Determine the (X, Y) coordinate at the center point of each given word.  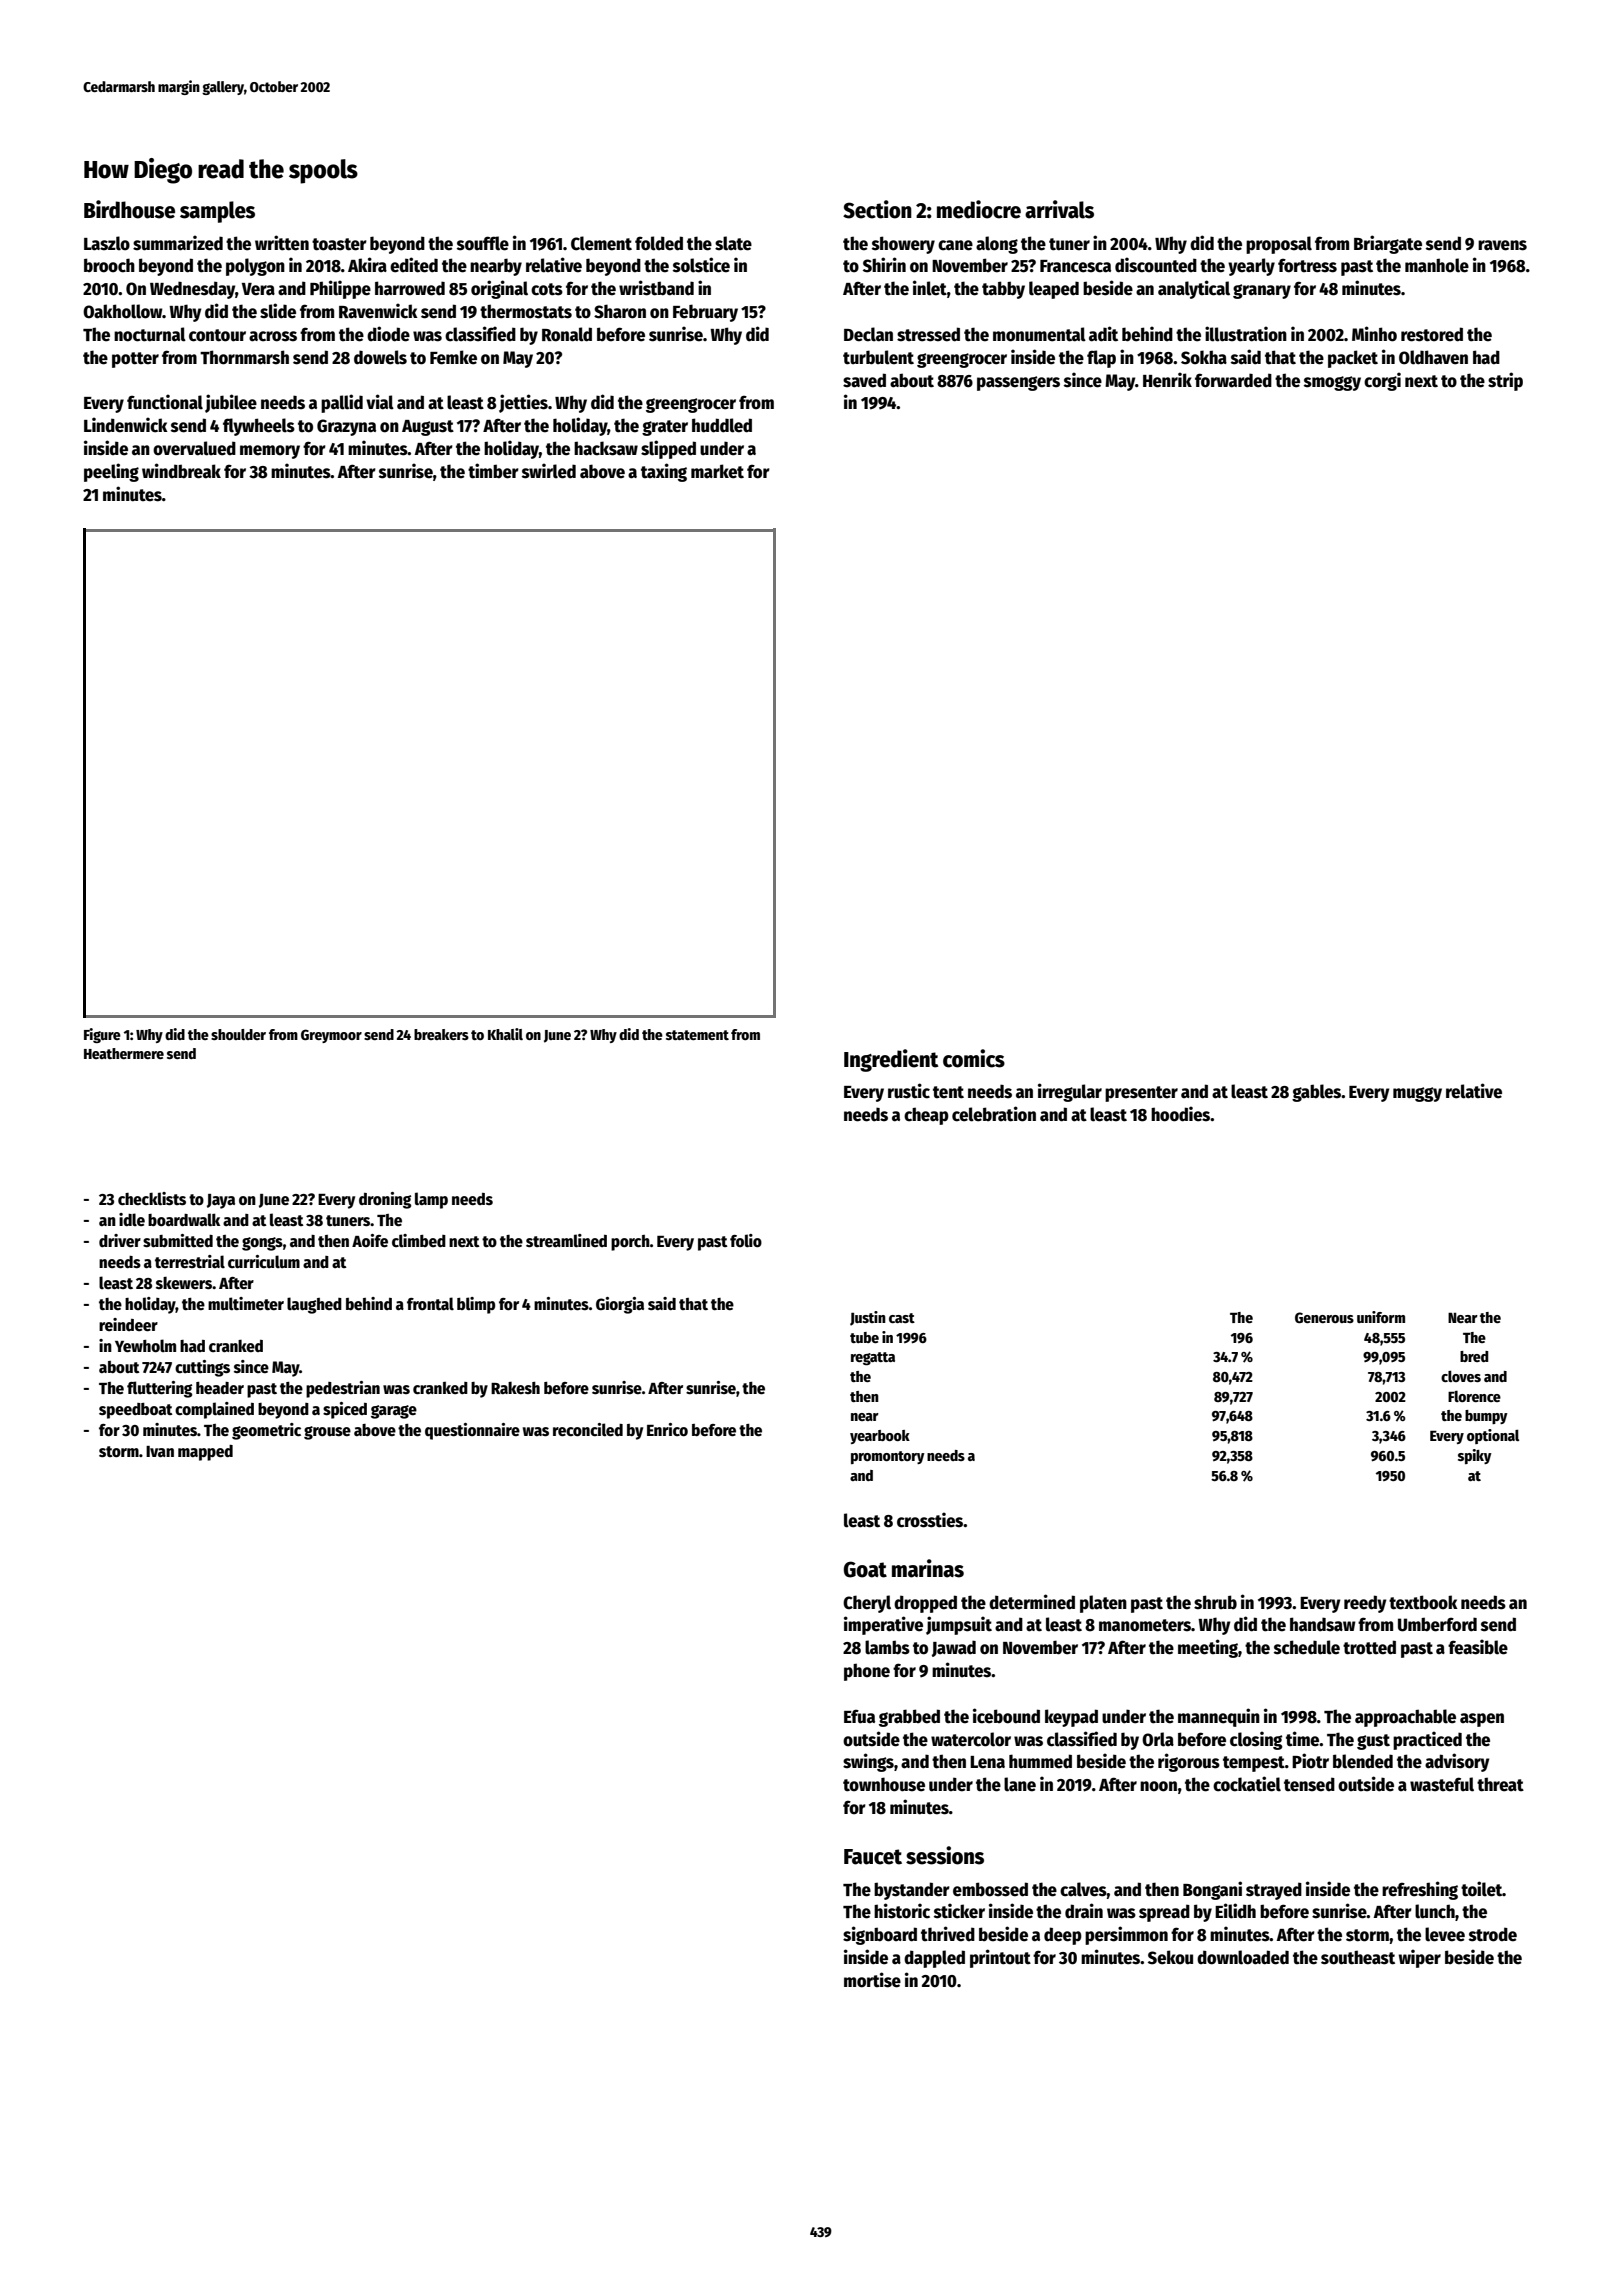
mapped (205, 1453)
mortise (872, 1980)
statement (697, 1035)
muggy (1417, 1094)
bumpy (1486, 1417)
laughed (314, 1305)
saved (864, 380)
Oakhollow (123, 311)
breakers (441, 1034)
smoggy (1332, 383)
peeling (111, 472)
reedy (1365, 1604)
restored (1432, 334)
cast (902, 1318)
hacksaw (606, 448)
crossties (930, 1520)
